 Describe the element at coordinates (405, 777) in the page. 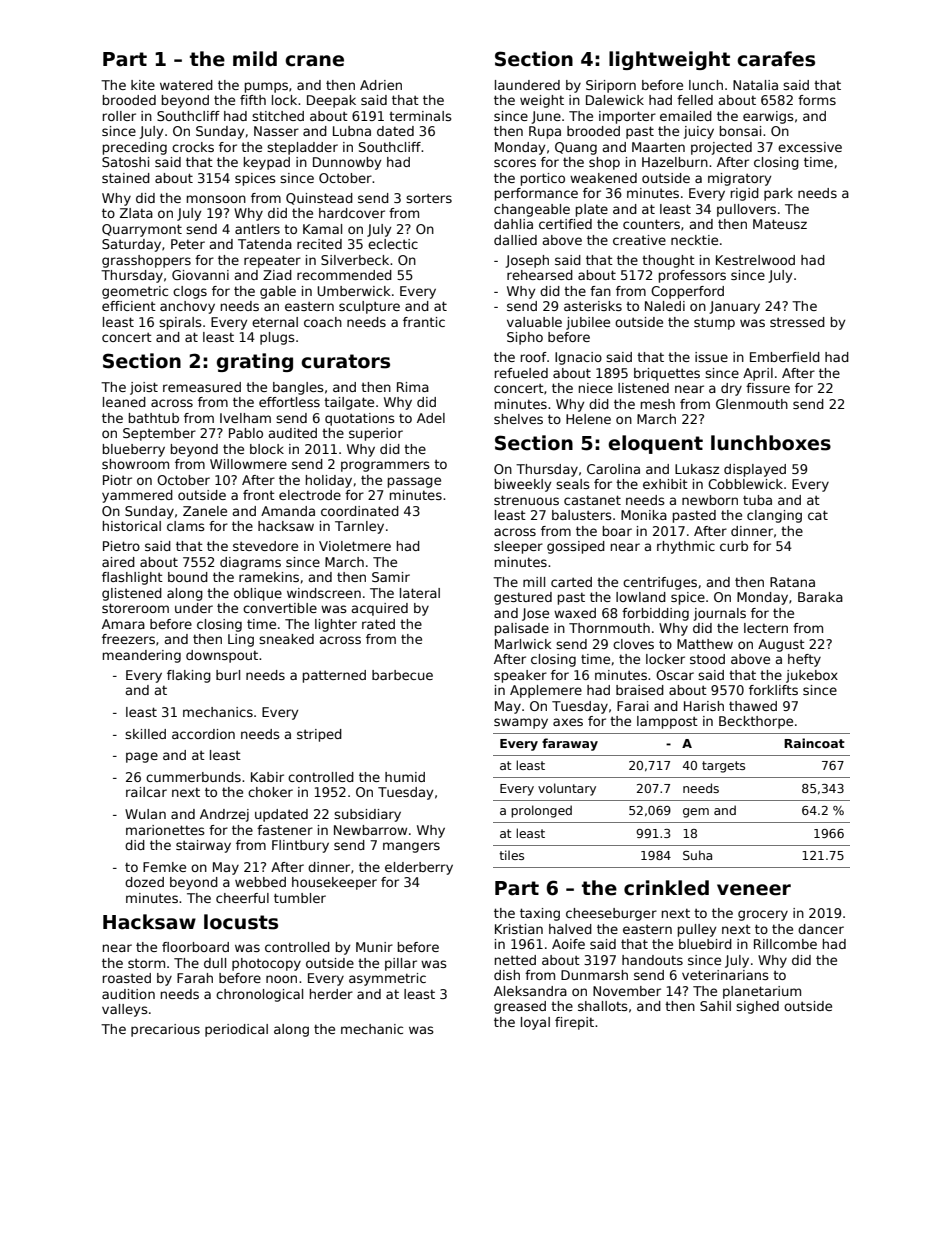

I see `humid` at that location.
